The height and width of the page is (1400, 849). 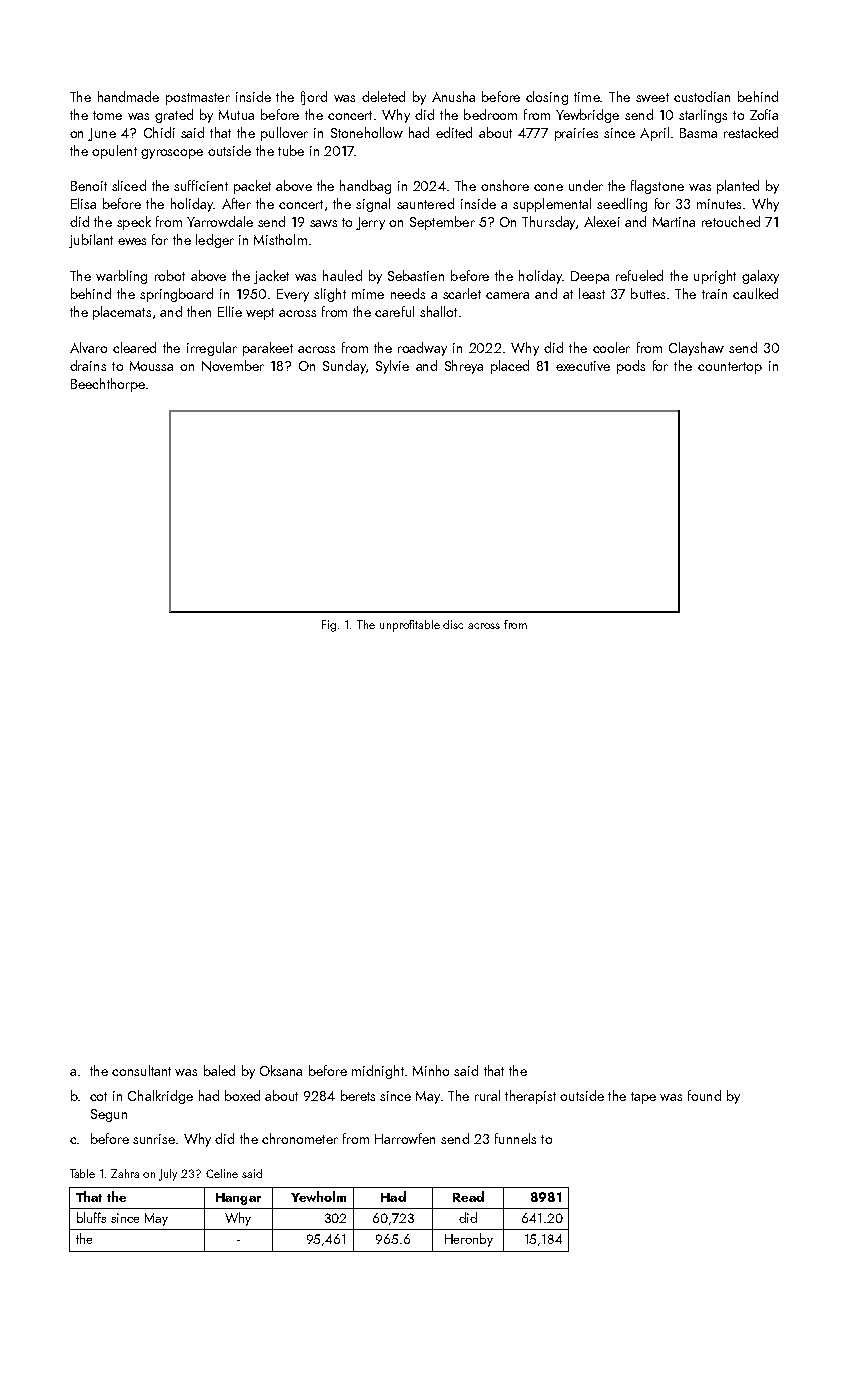 I want to click on Heronby, so click(x=469, y=1240).
